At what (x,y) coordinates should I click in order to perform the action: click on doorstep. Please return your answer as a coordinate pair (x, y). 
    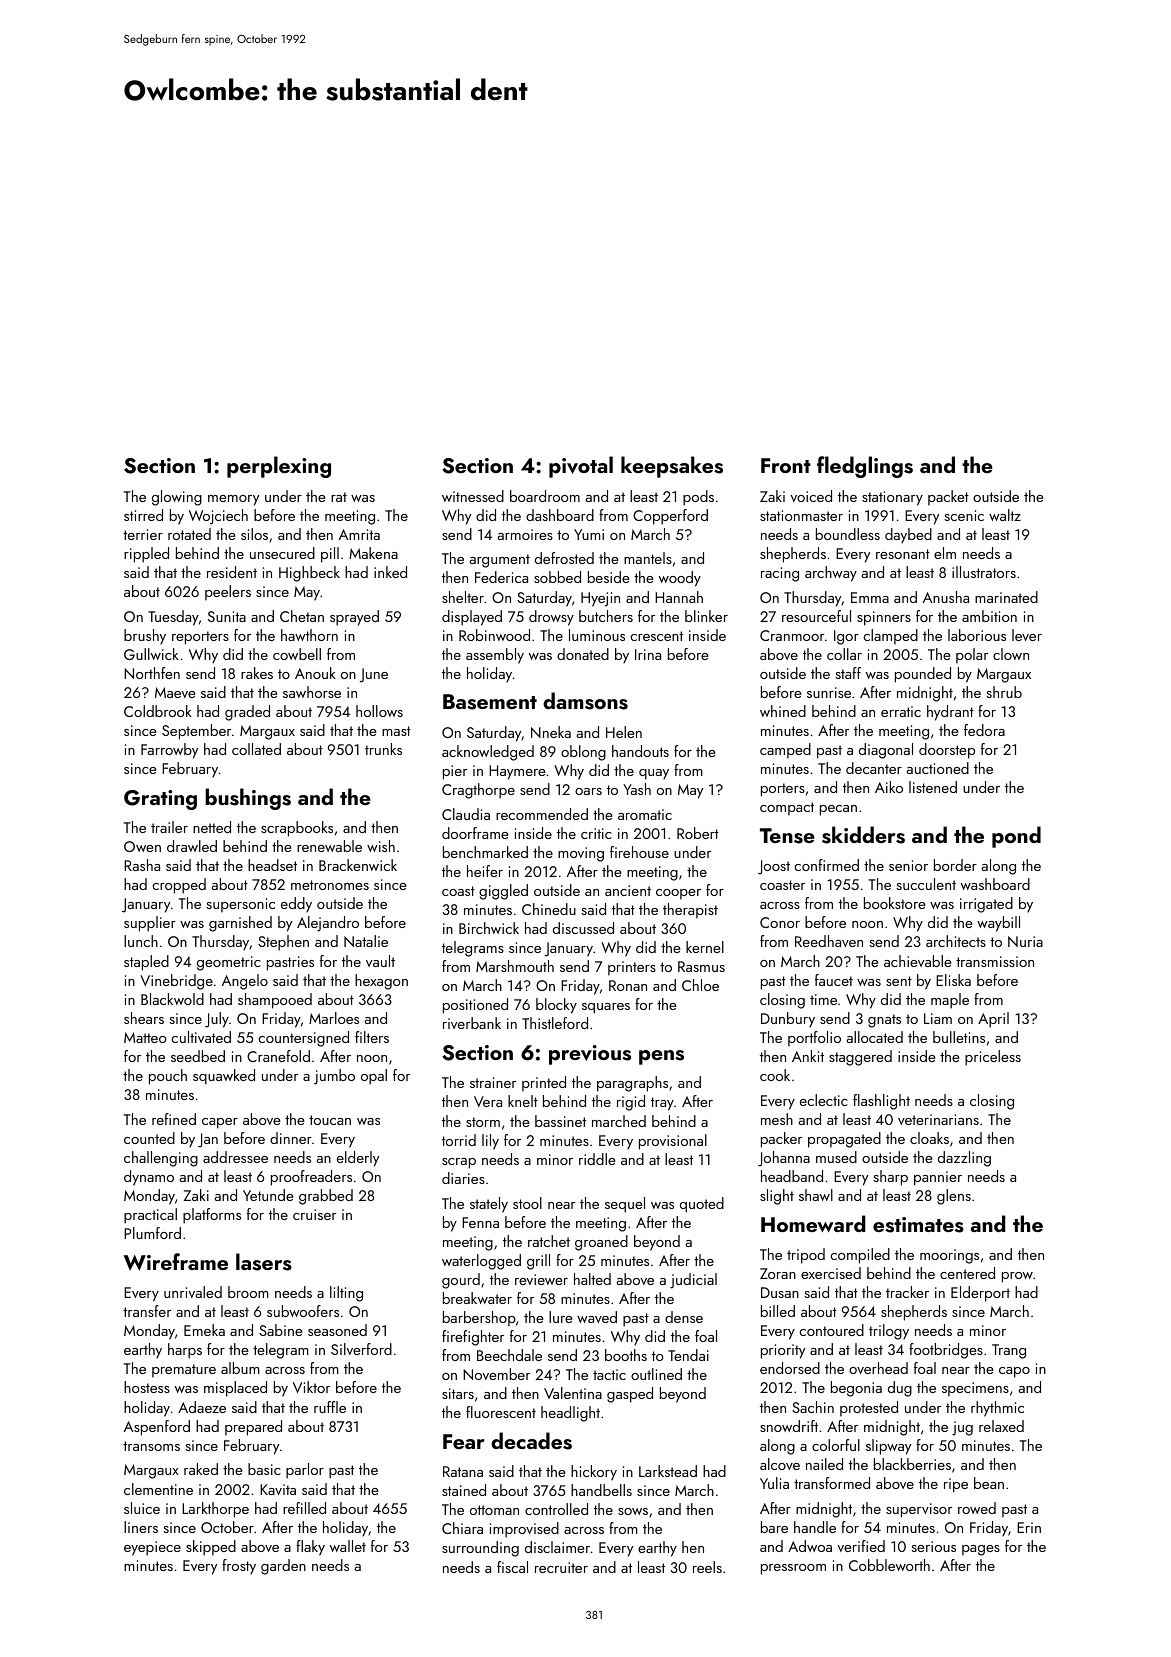
    Looking at the image, I should click on (947, 751).
